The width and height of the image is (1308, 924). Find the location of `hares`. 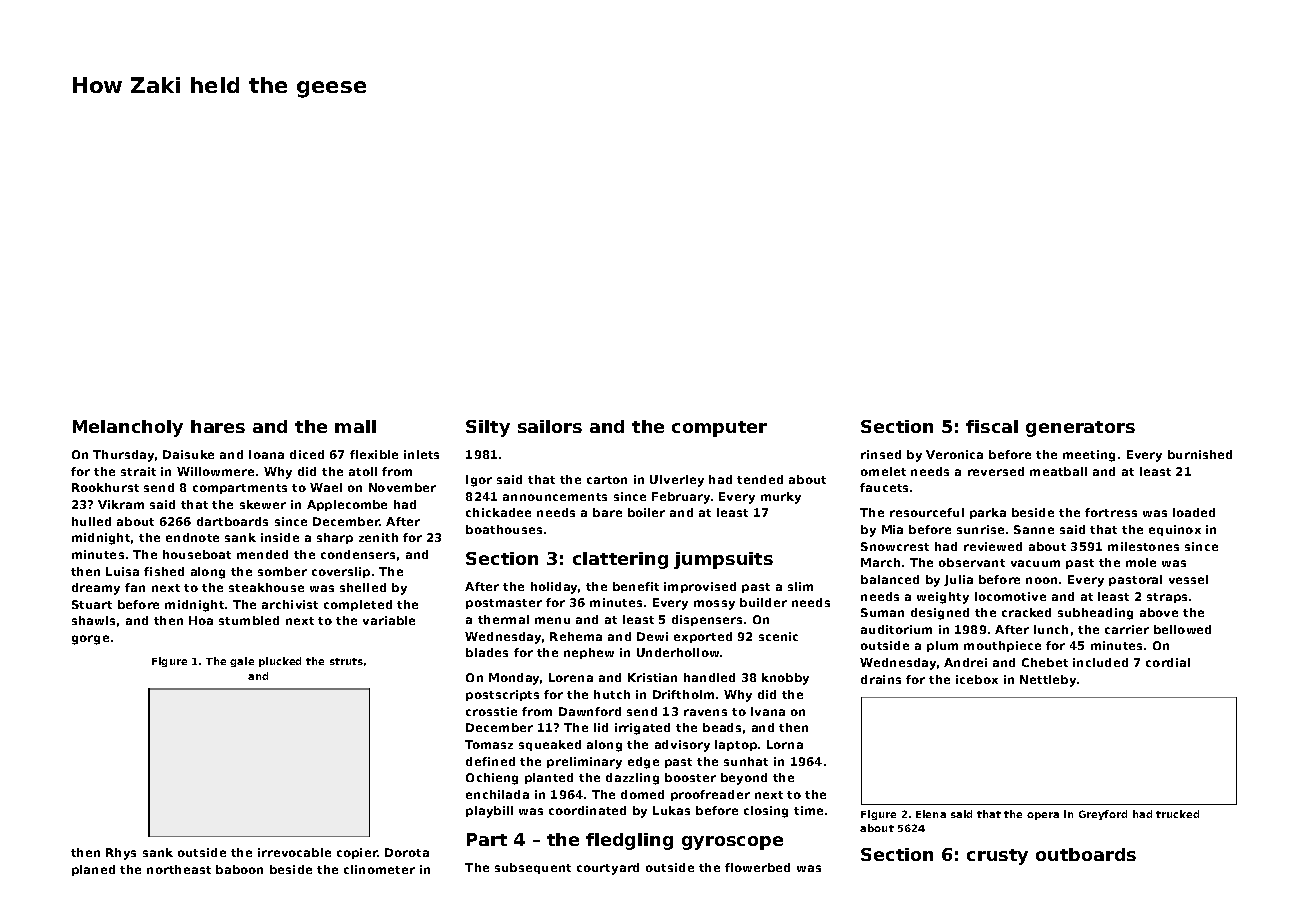

hares is located at coordinates (218, 426).
